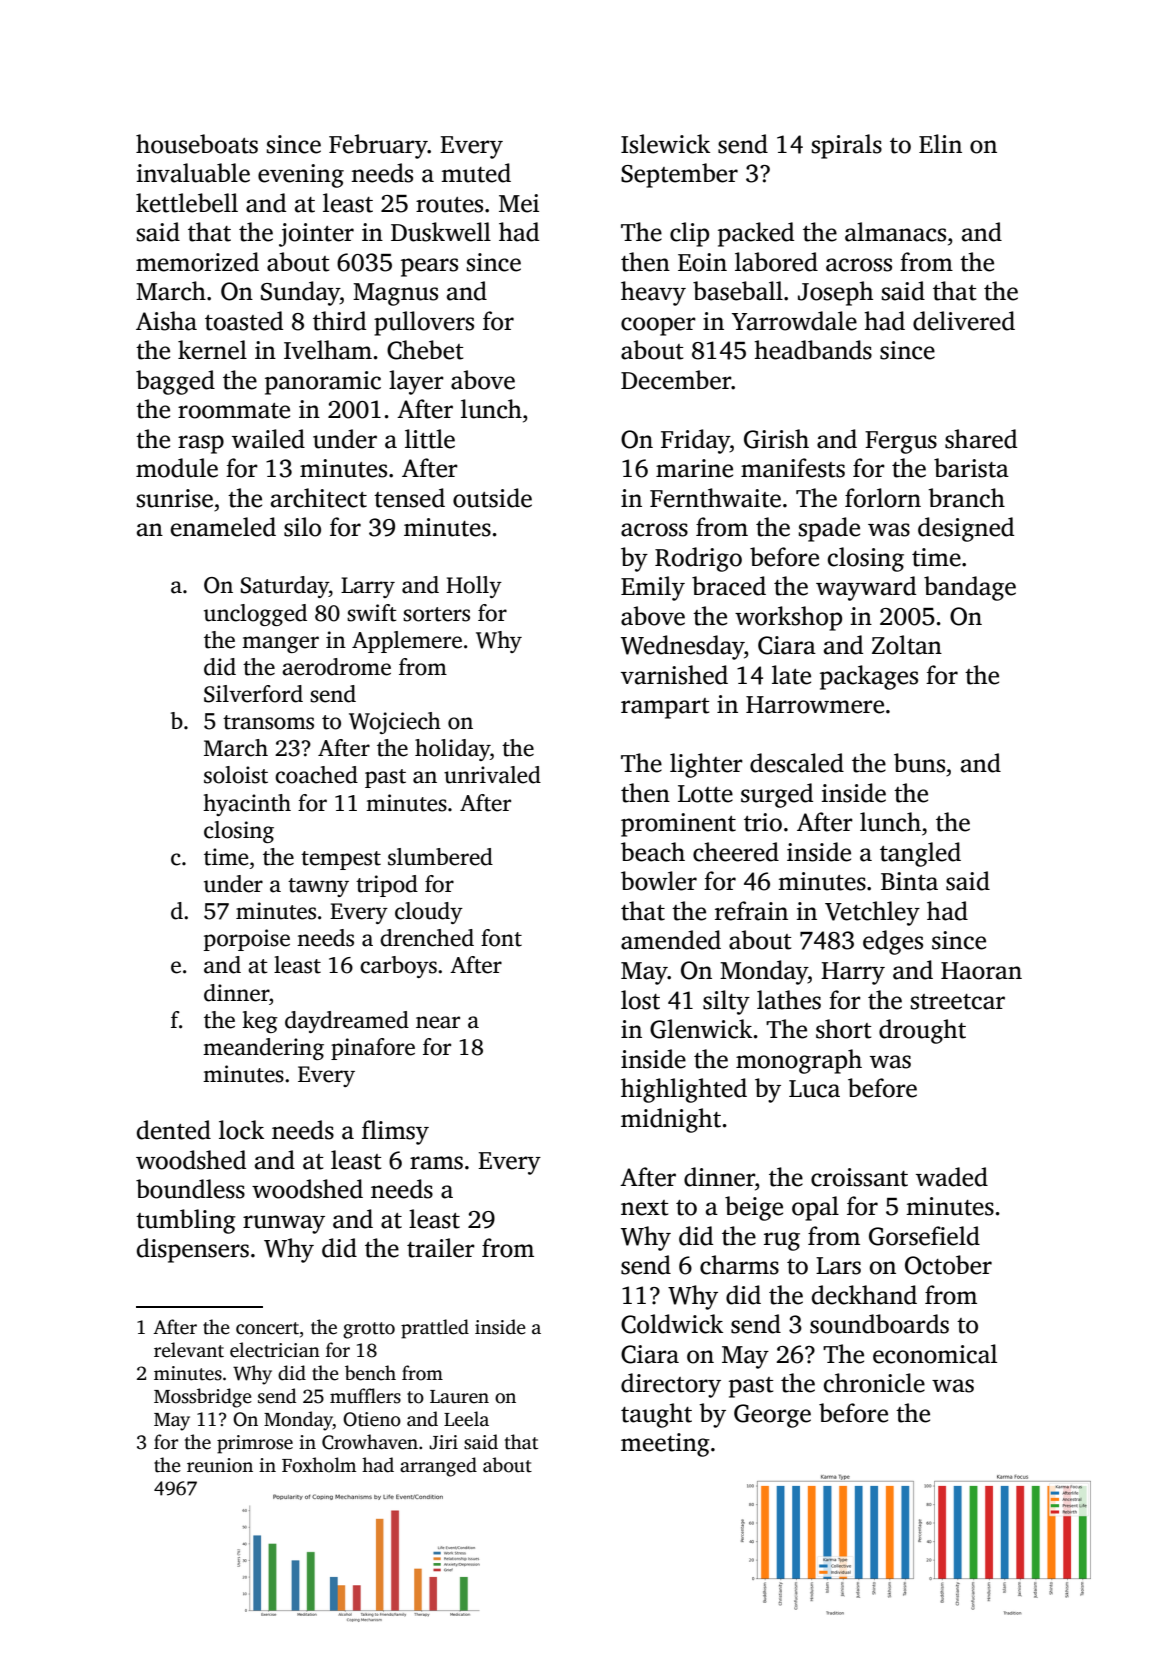  Describe the element at coordinates (519, 203) in the document. I see `Mei` at that location.
